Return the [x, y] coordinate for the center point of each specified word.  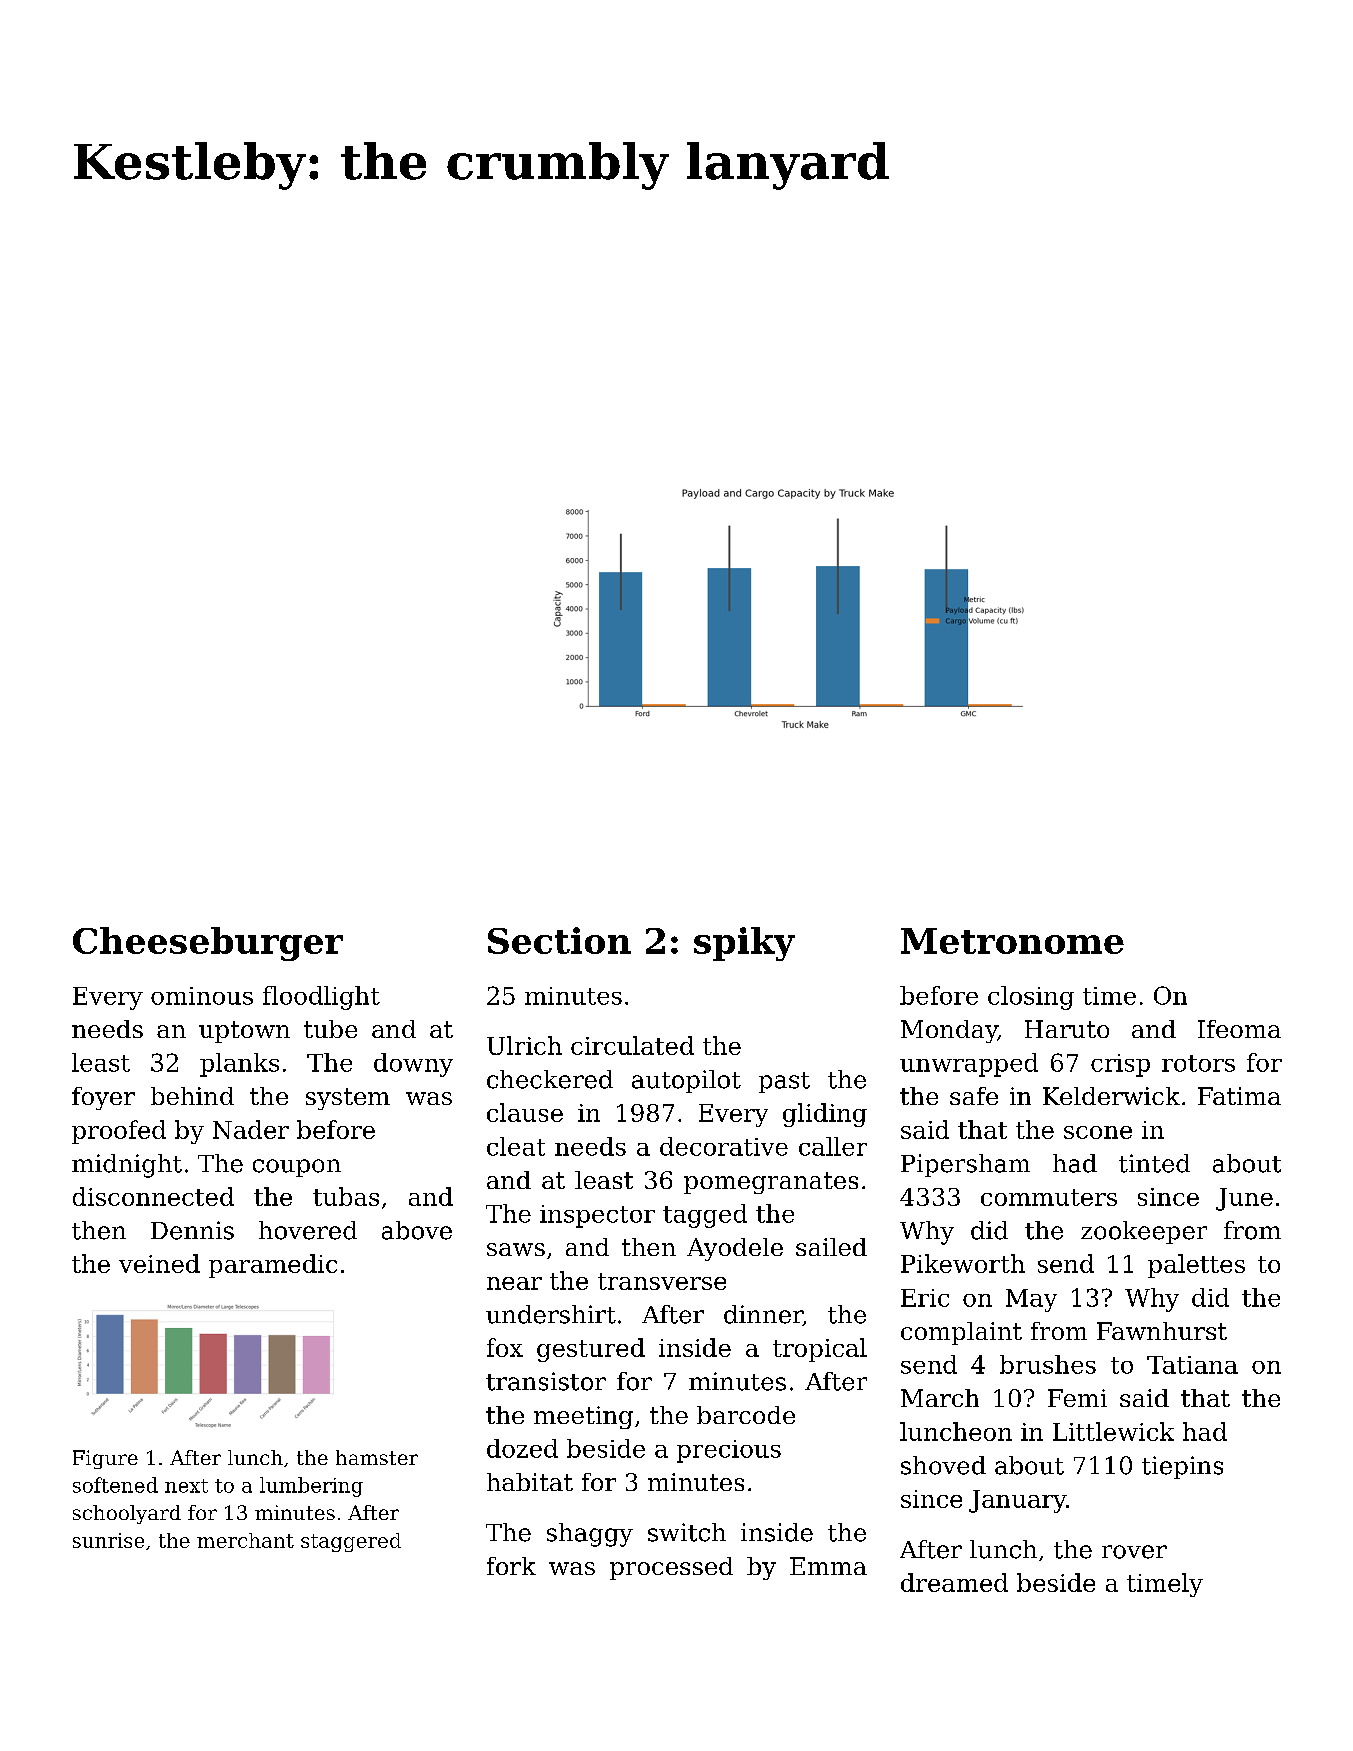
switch [687, 1532]
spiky [744, 944]
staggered [351, 1542]
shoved [943, 1465]
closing [1031, 998]
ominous [202, 996]
